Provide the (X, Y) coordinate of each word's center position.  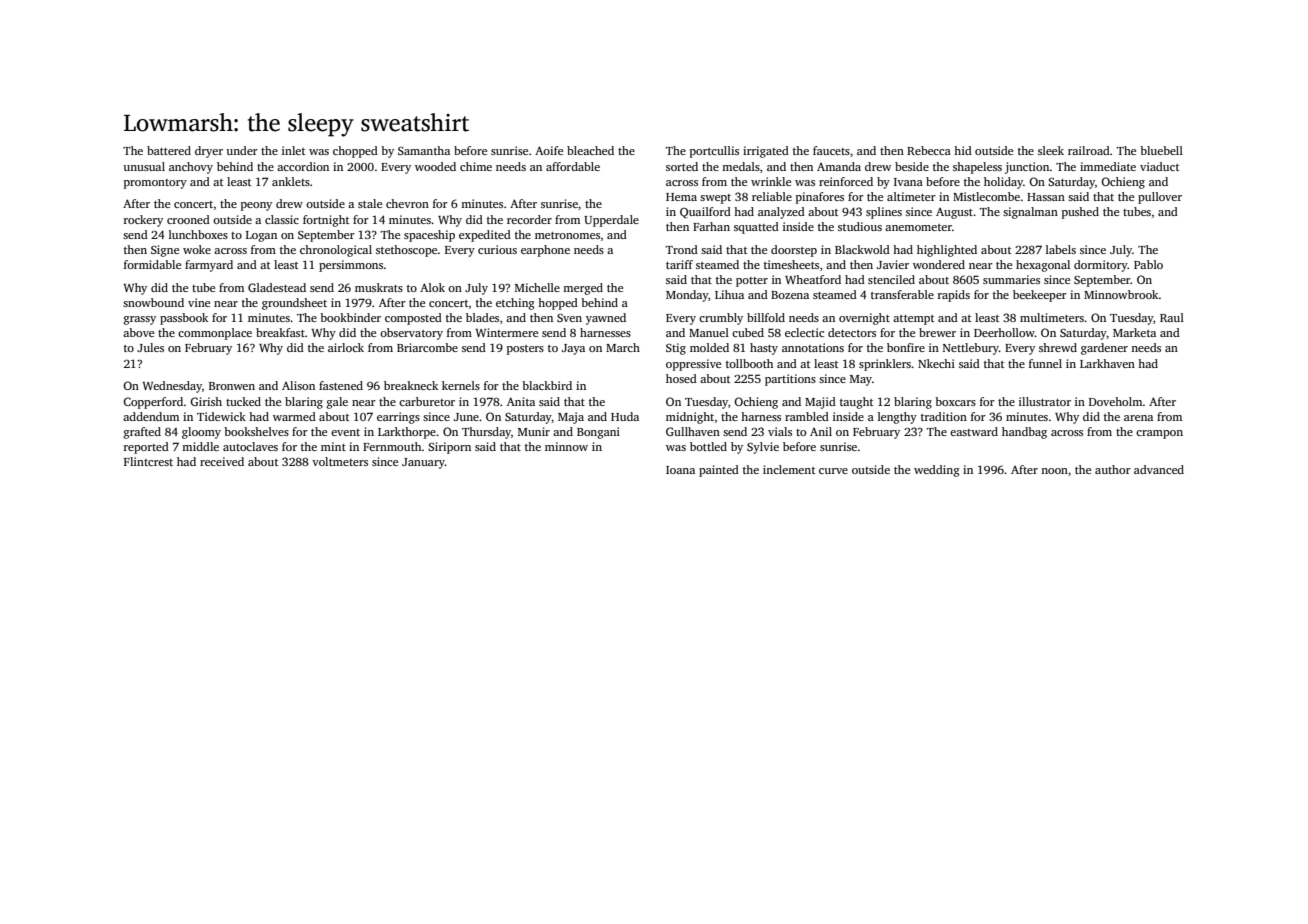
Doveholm (1116, 401)
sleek (1051, 150)
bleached (590, 150)
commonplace (215, 334)
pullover (1160, 198)
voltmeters (340, 461)
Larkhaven (1107, 363)
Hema (681, 197)
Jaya (573, 349)
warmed (294, 416)
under (242, 150)
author (1113, 469)
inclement (789, 469)
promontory (155, 184)
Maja (571, 418)
